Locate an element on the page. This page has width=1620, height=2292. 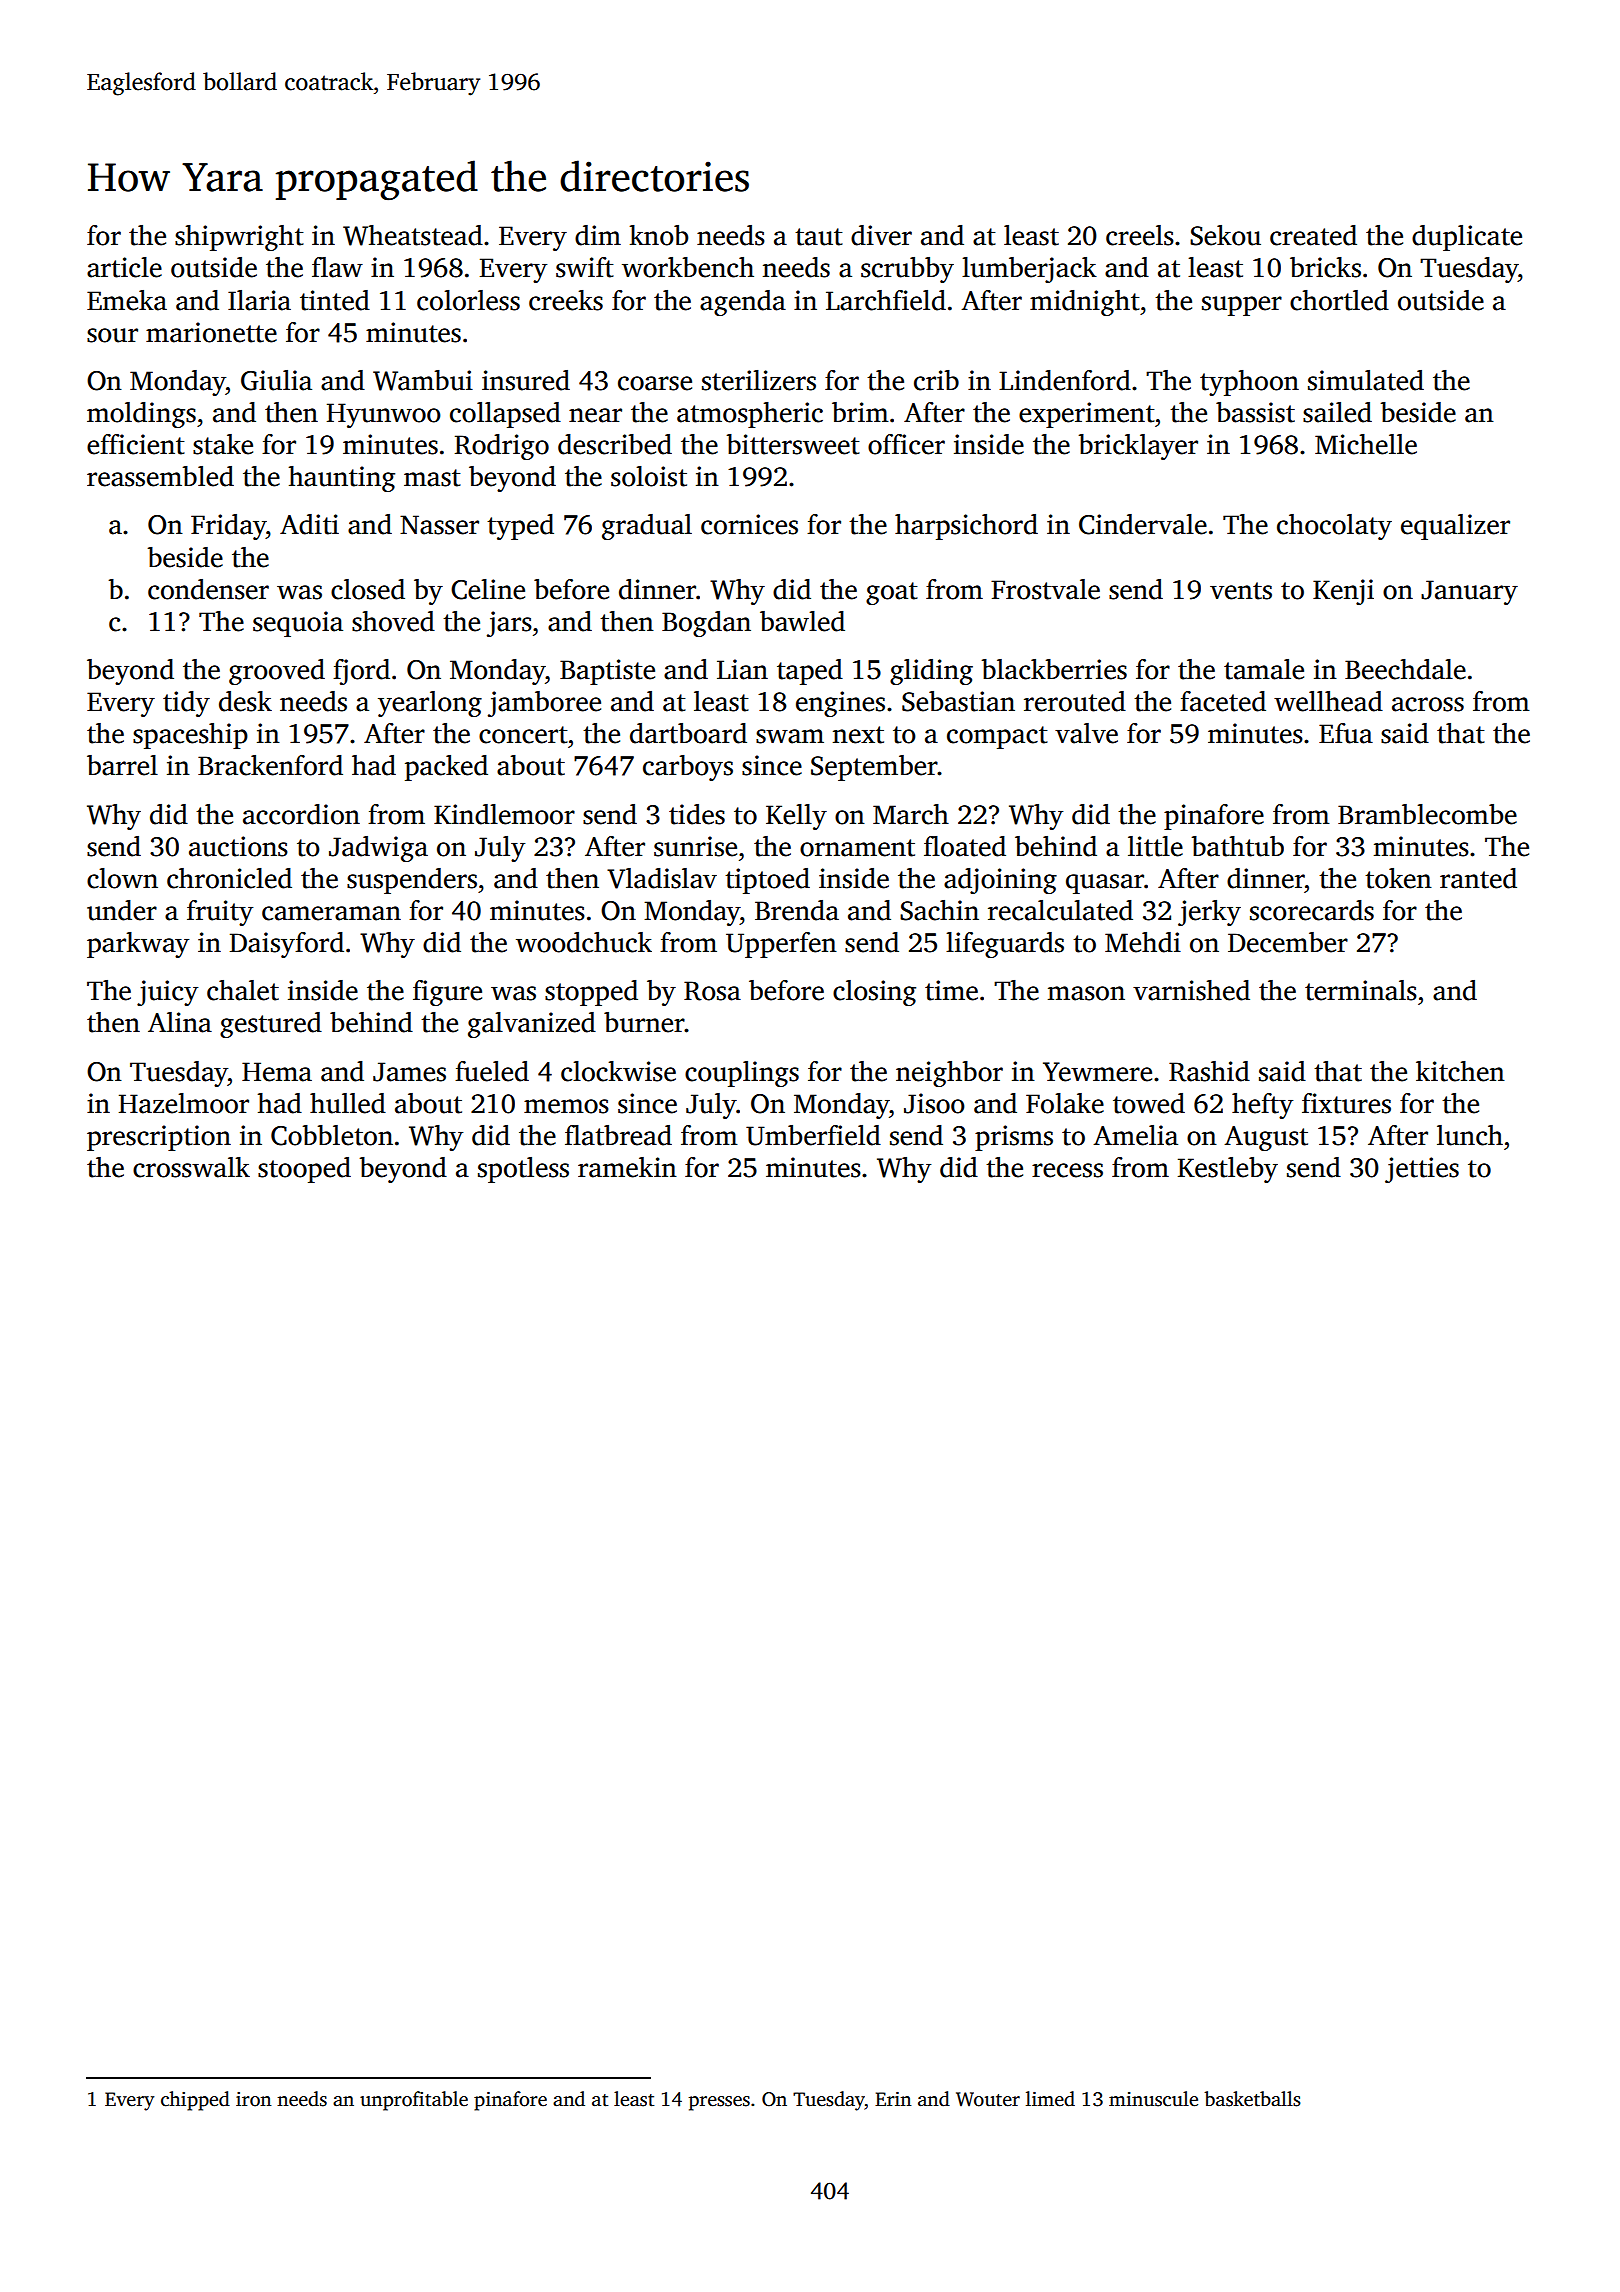
presses is located at coordinates (719, 2103).
